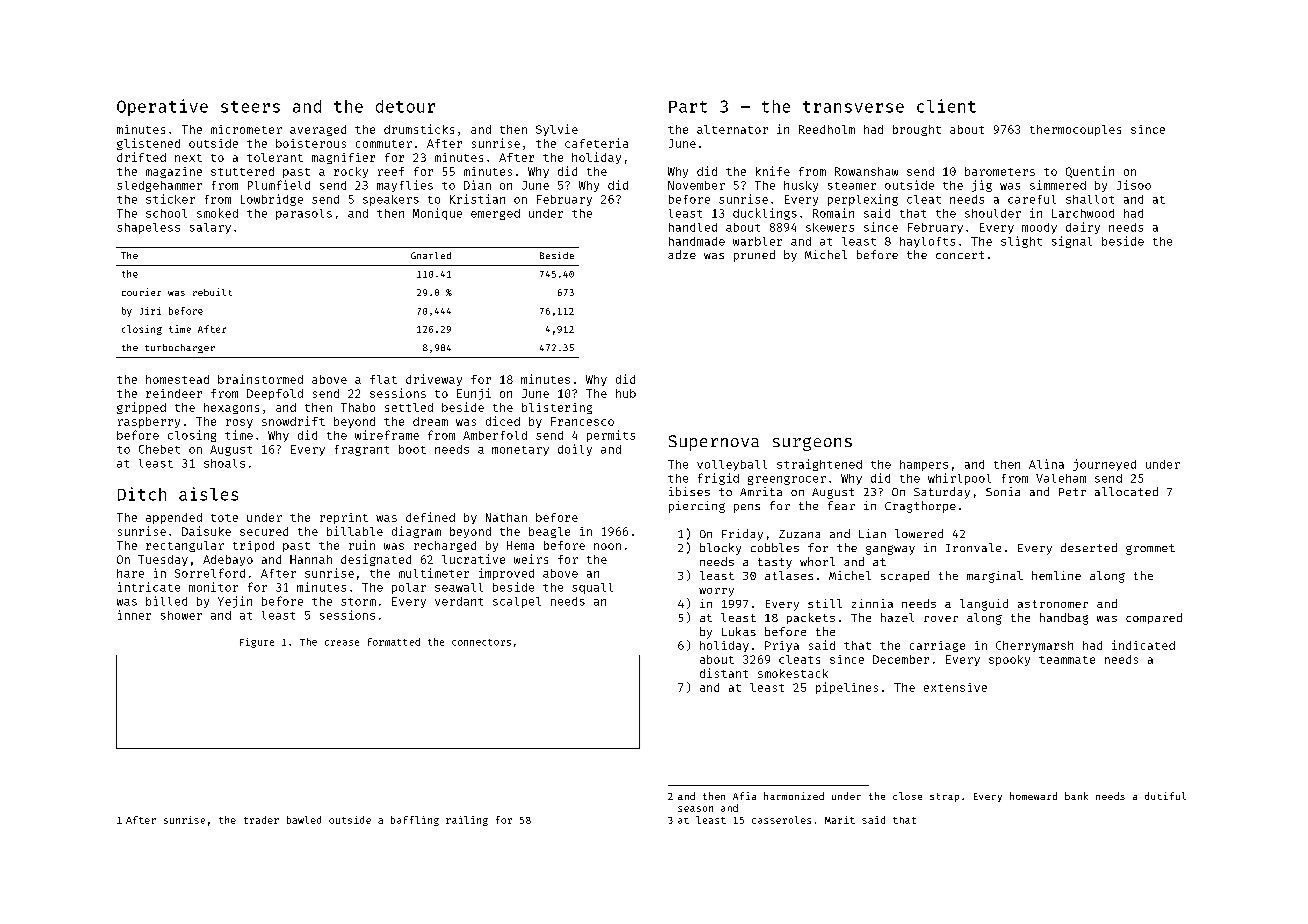  What do you see at coordinates (946, 106) in the document?
I see `client` at bounding box center [946, 106].
